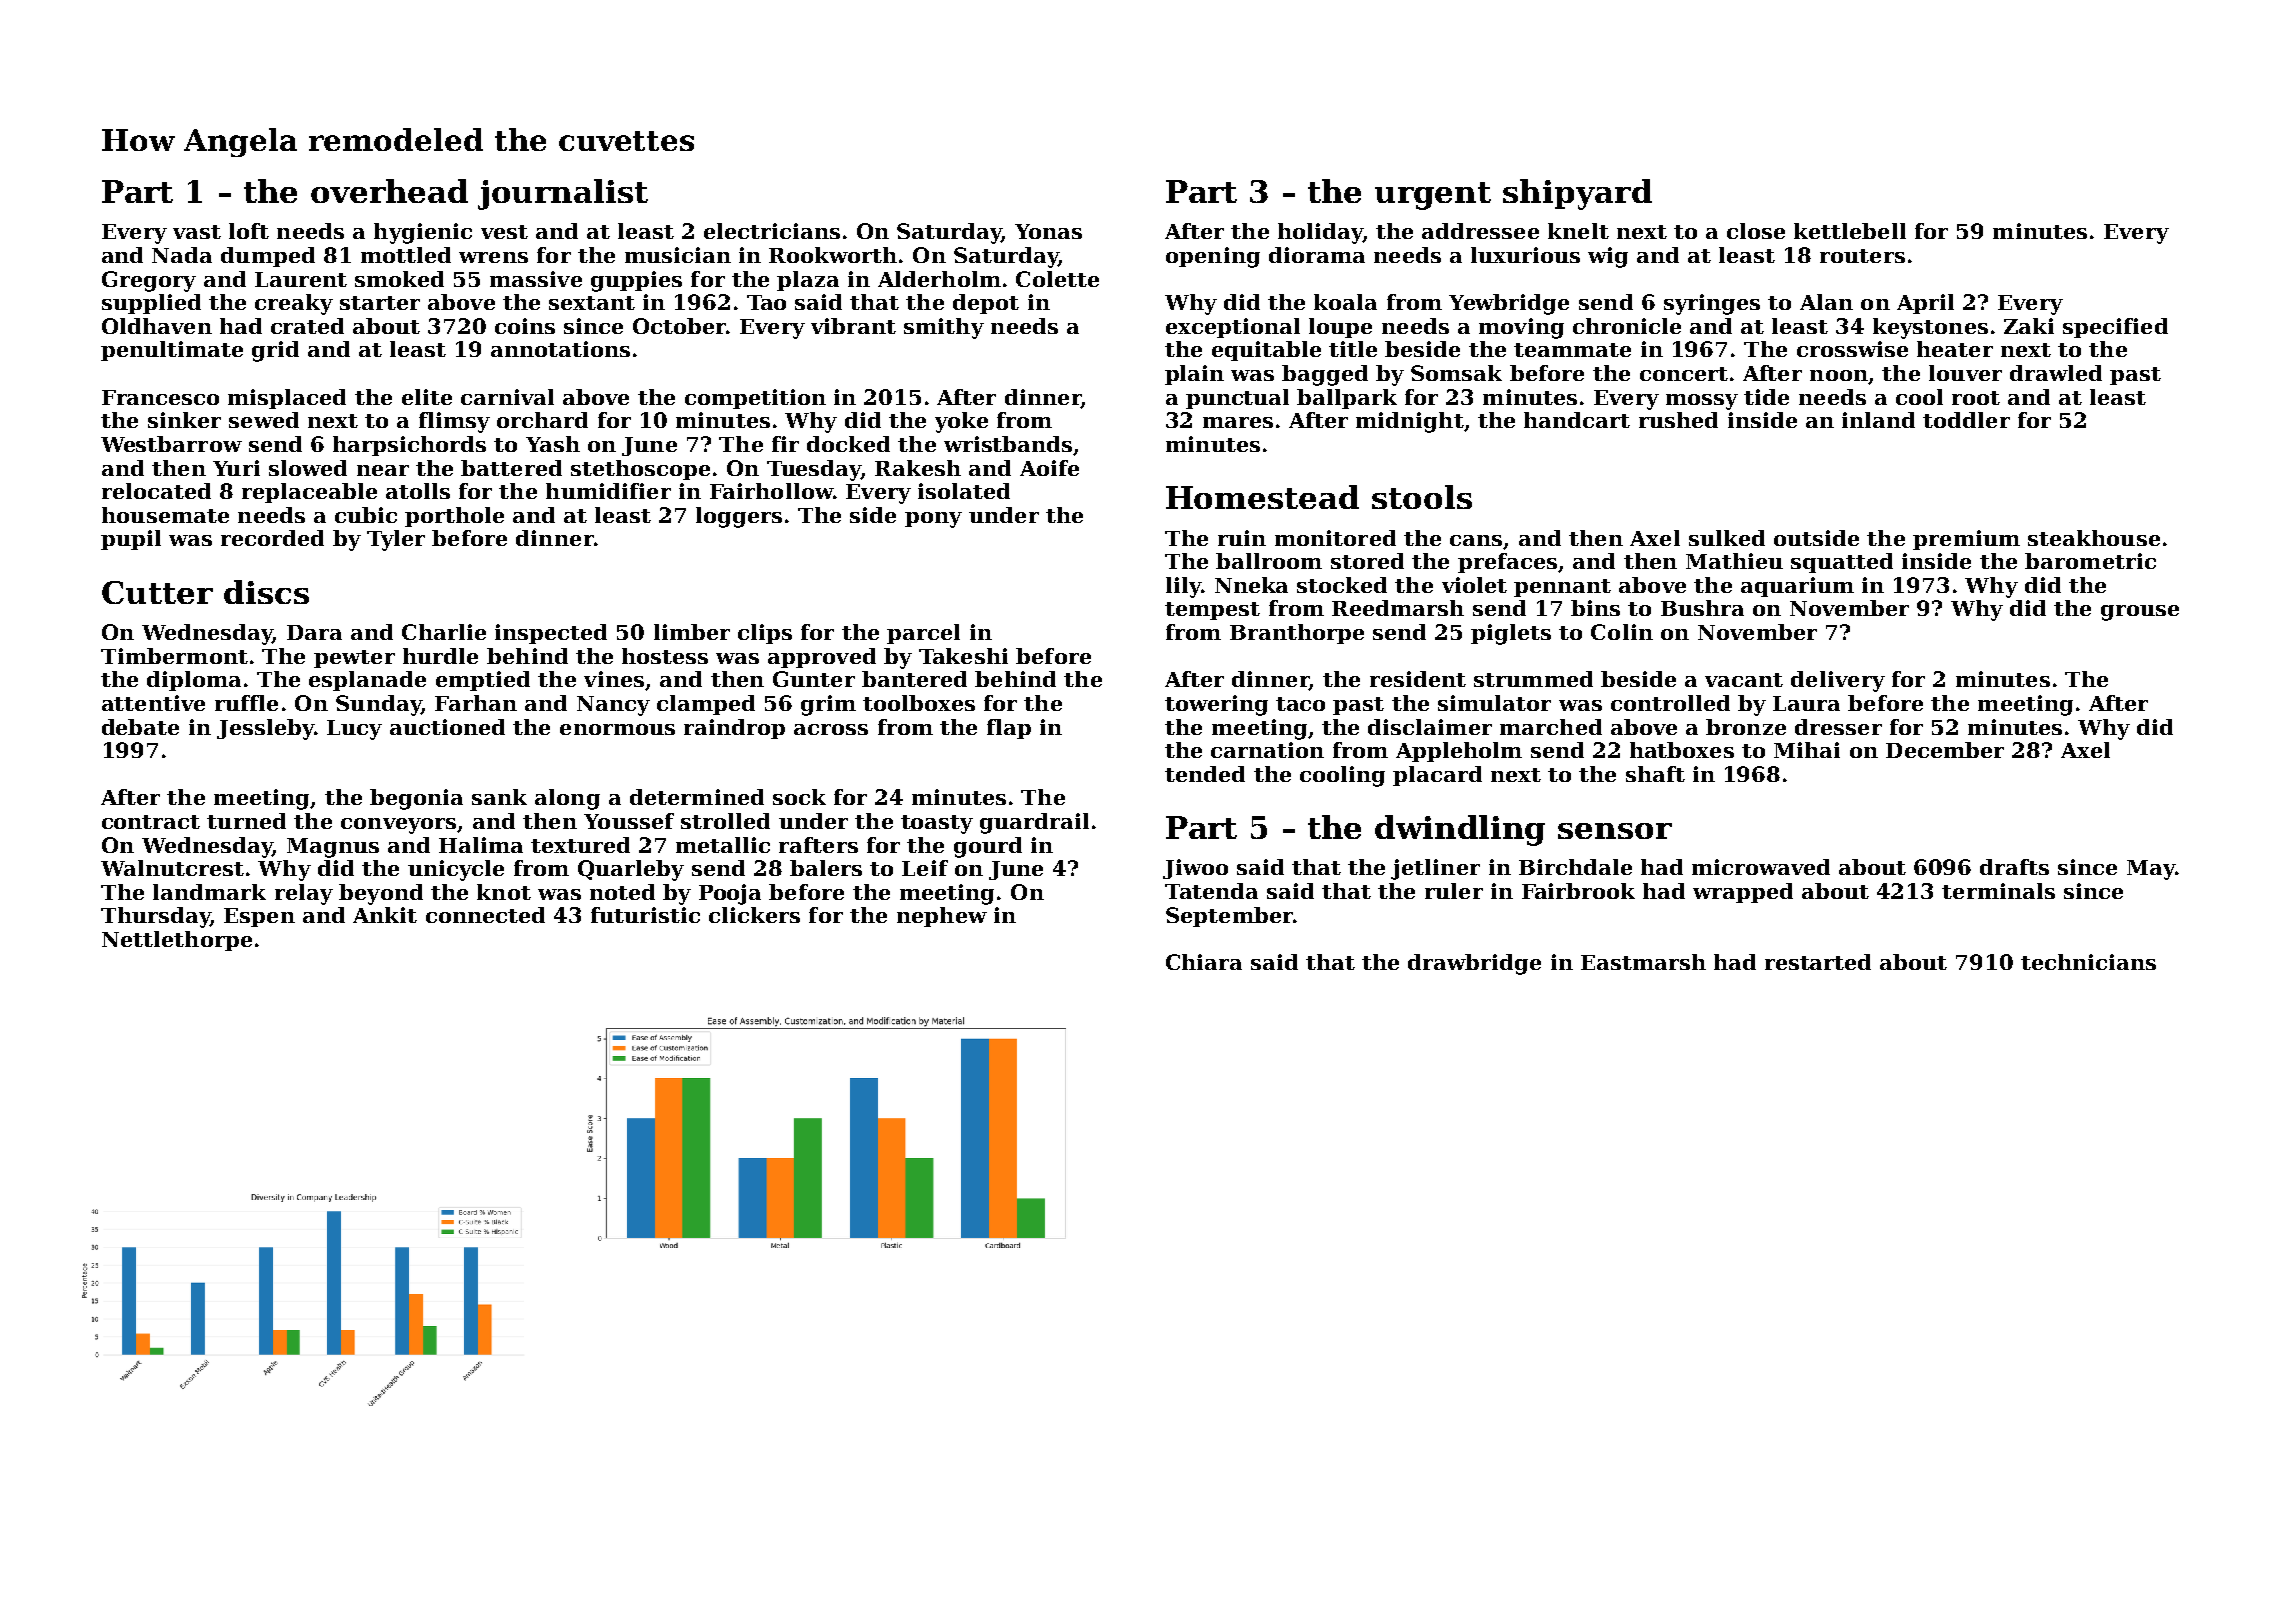  What do you see at coordinates (1300, 704) in the document?
I see `taco` at bounding box center [1300, 704].
